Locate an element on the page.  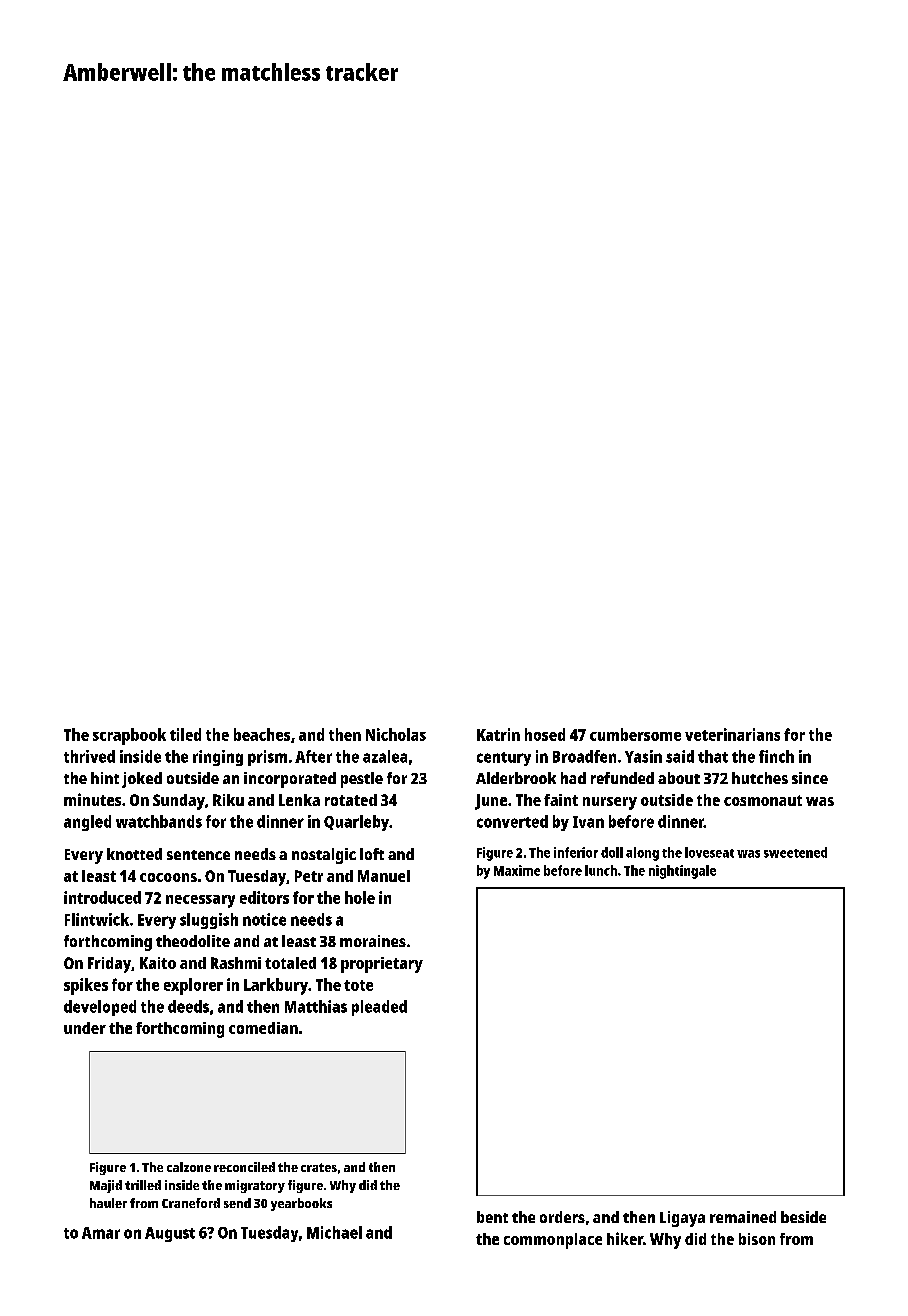
veterinarians is located at coordinates (732, 734).
